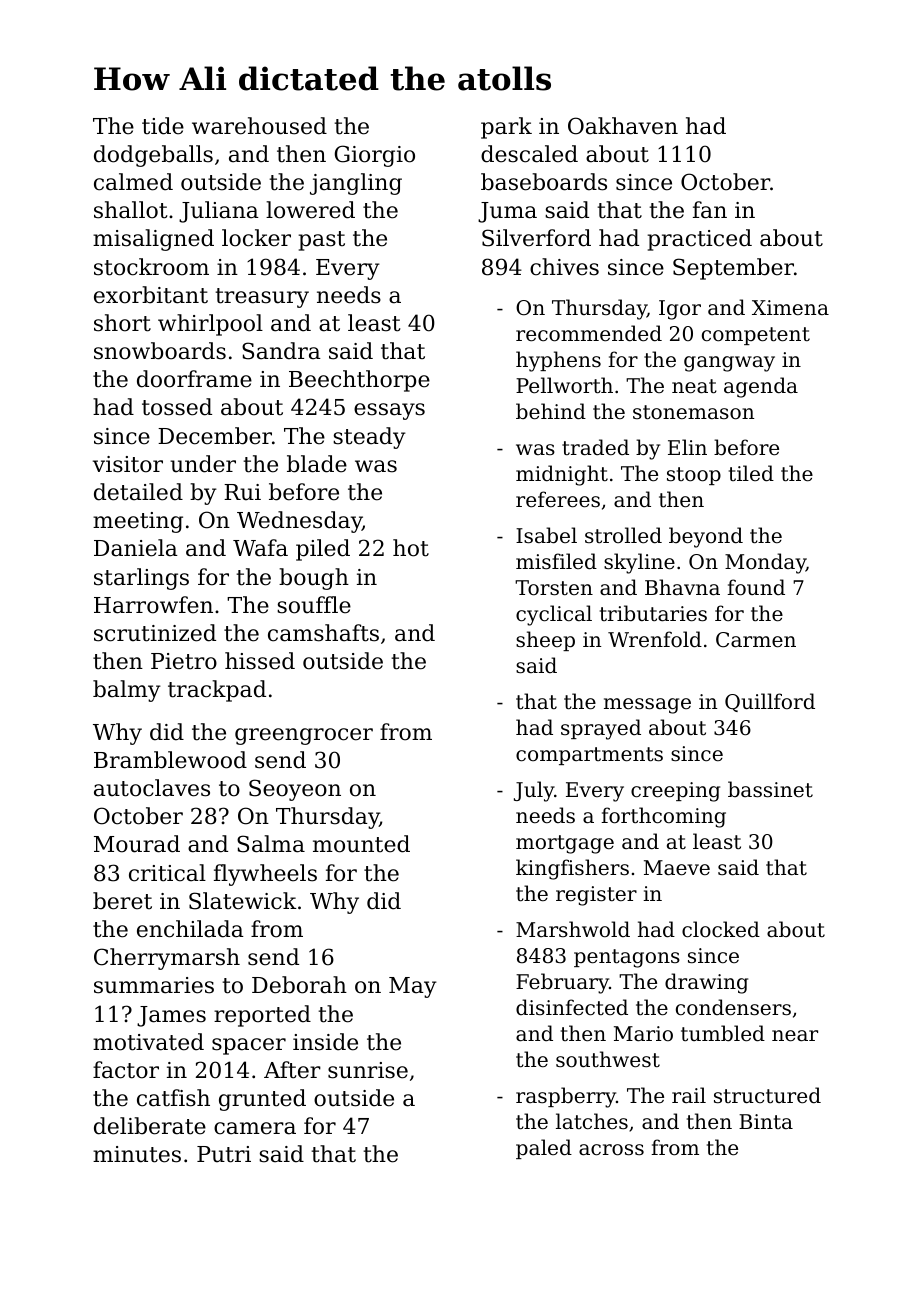 The height and width of the screenshot is (1311, 924). What do you see at coordinates (368, 1070) in the screenshot?
I see `sunrise` at bounding box center [368, 1070].
